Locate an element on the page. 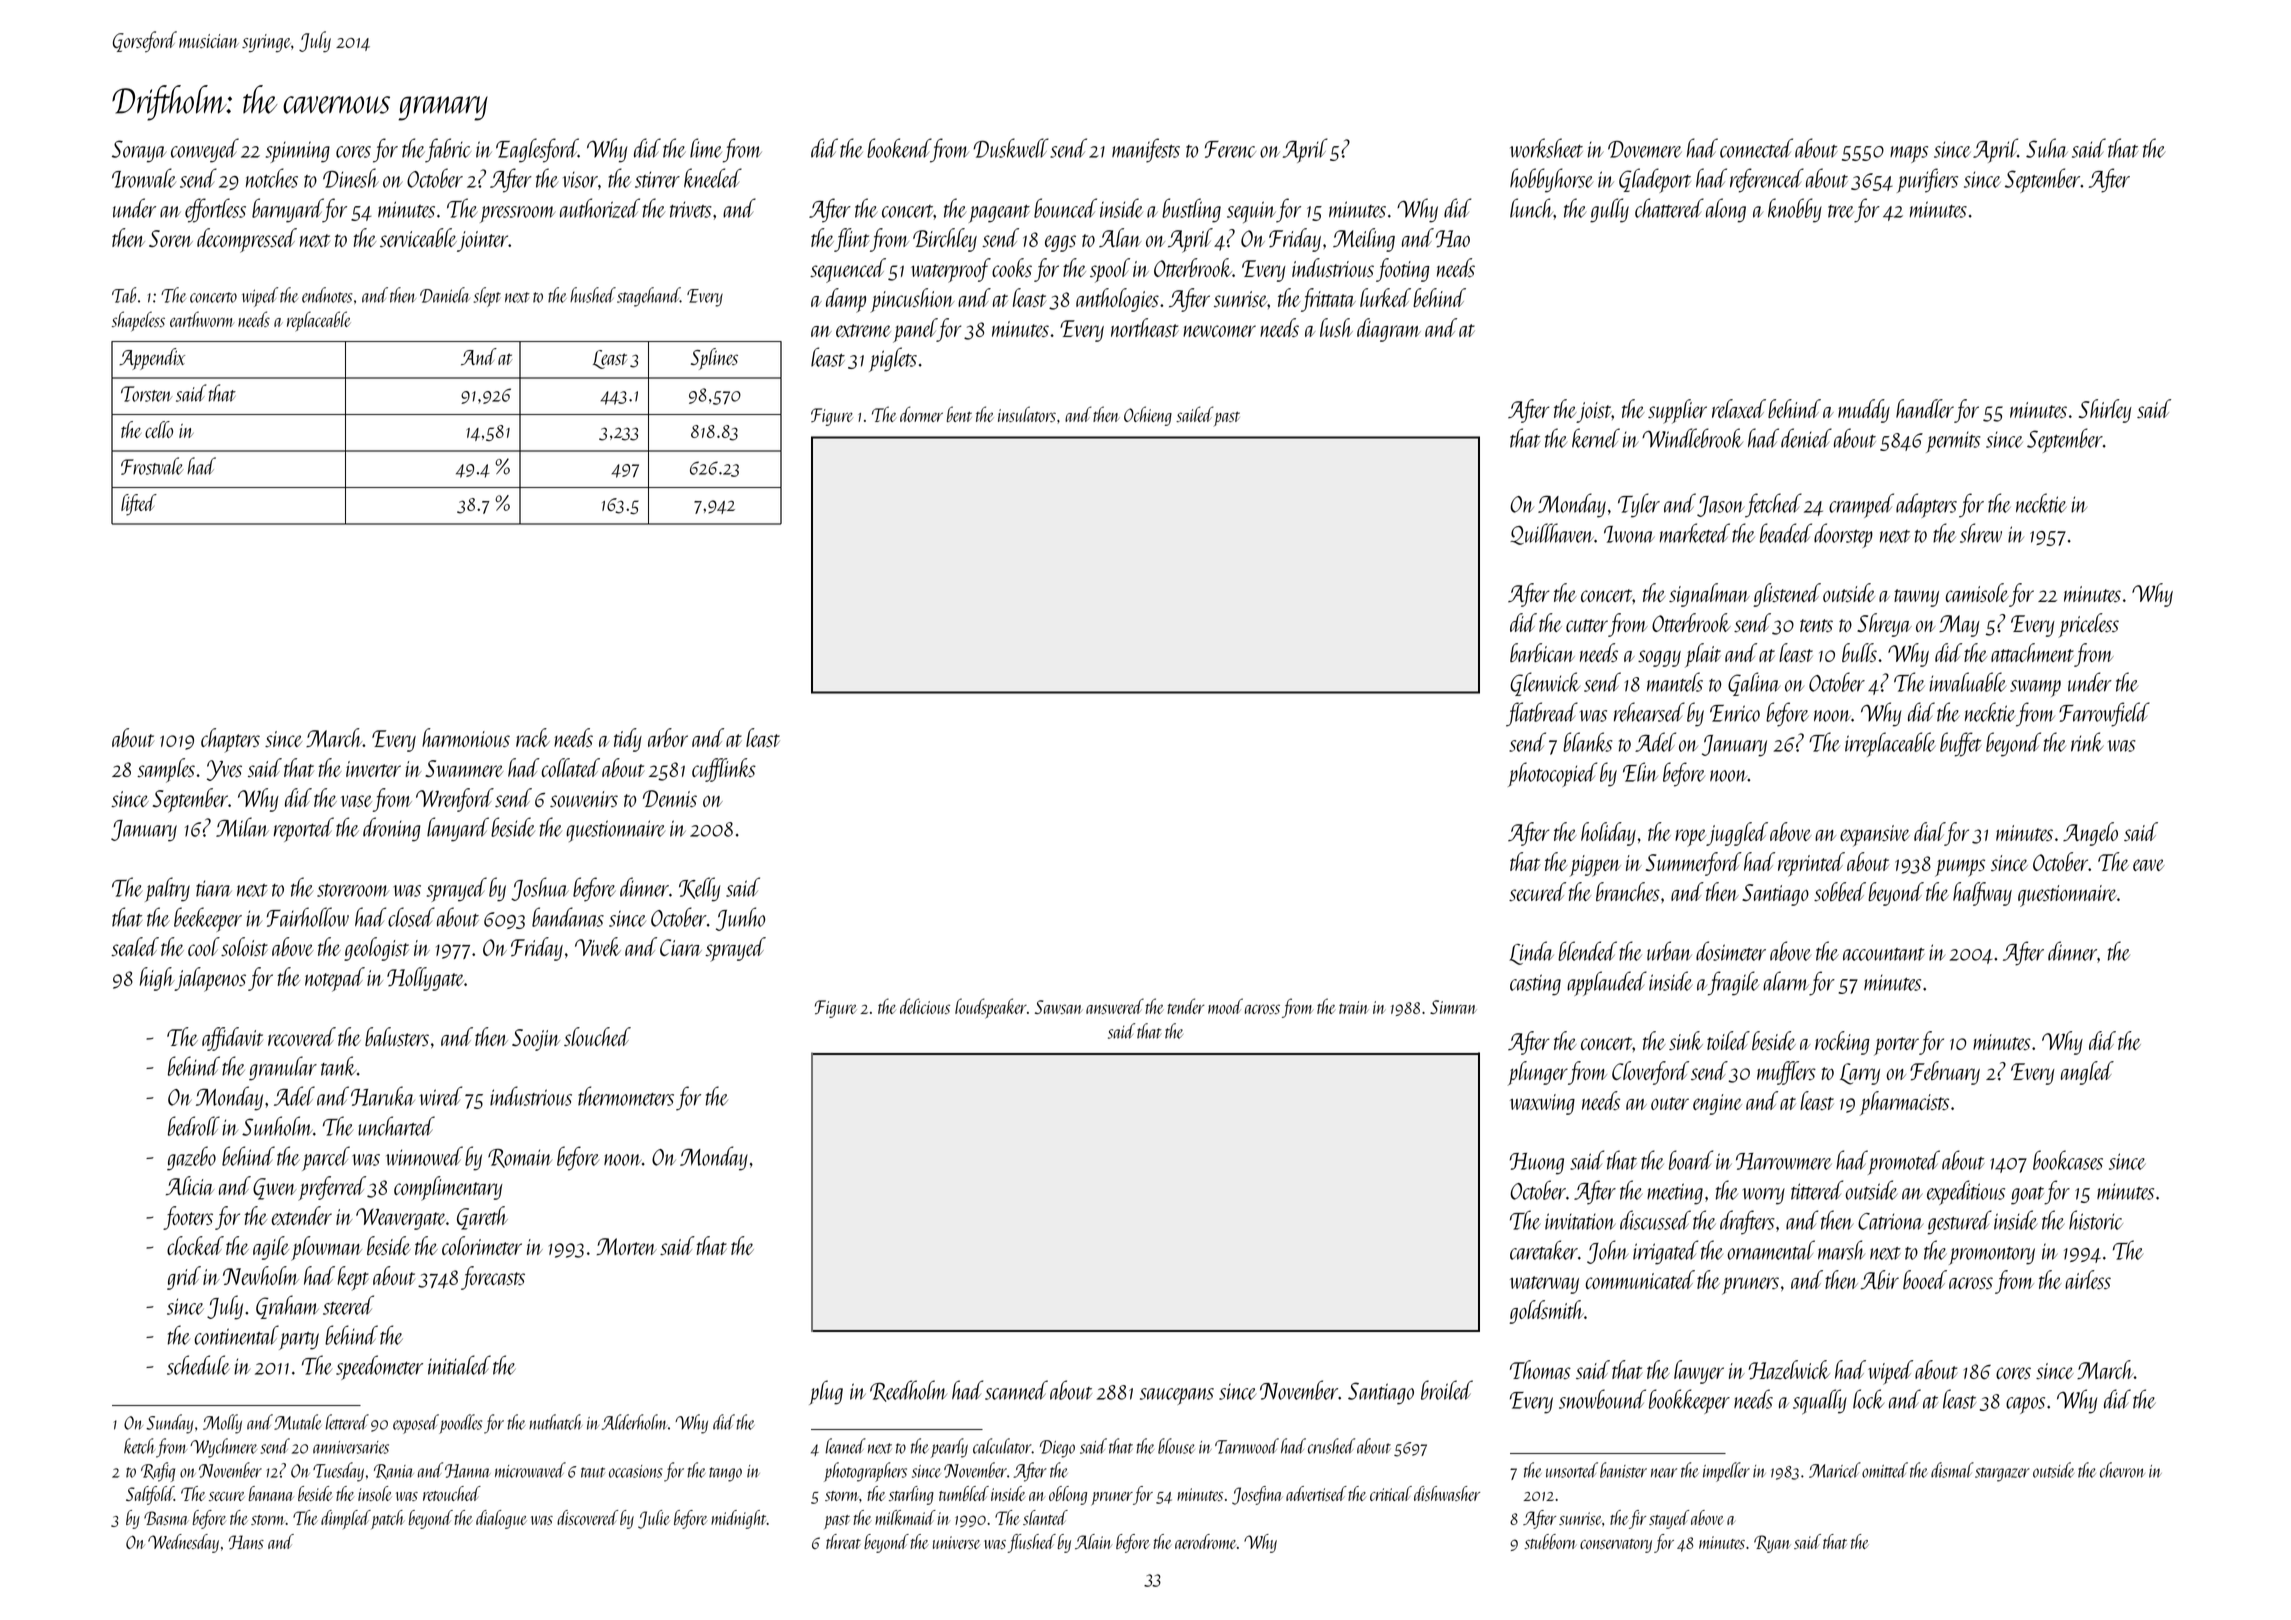  manifests is located at coordinates (1146, 150).
